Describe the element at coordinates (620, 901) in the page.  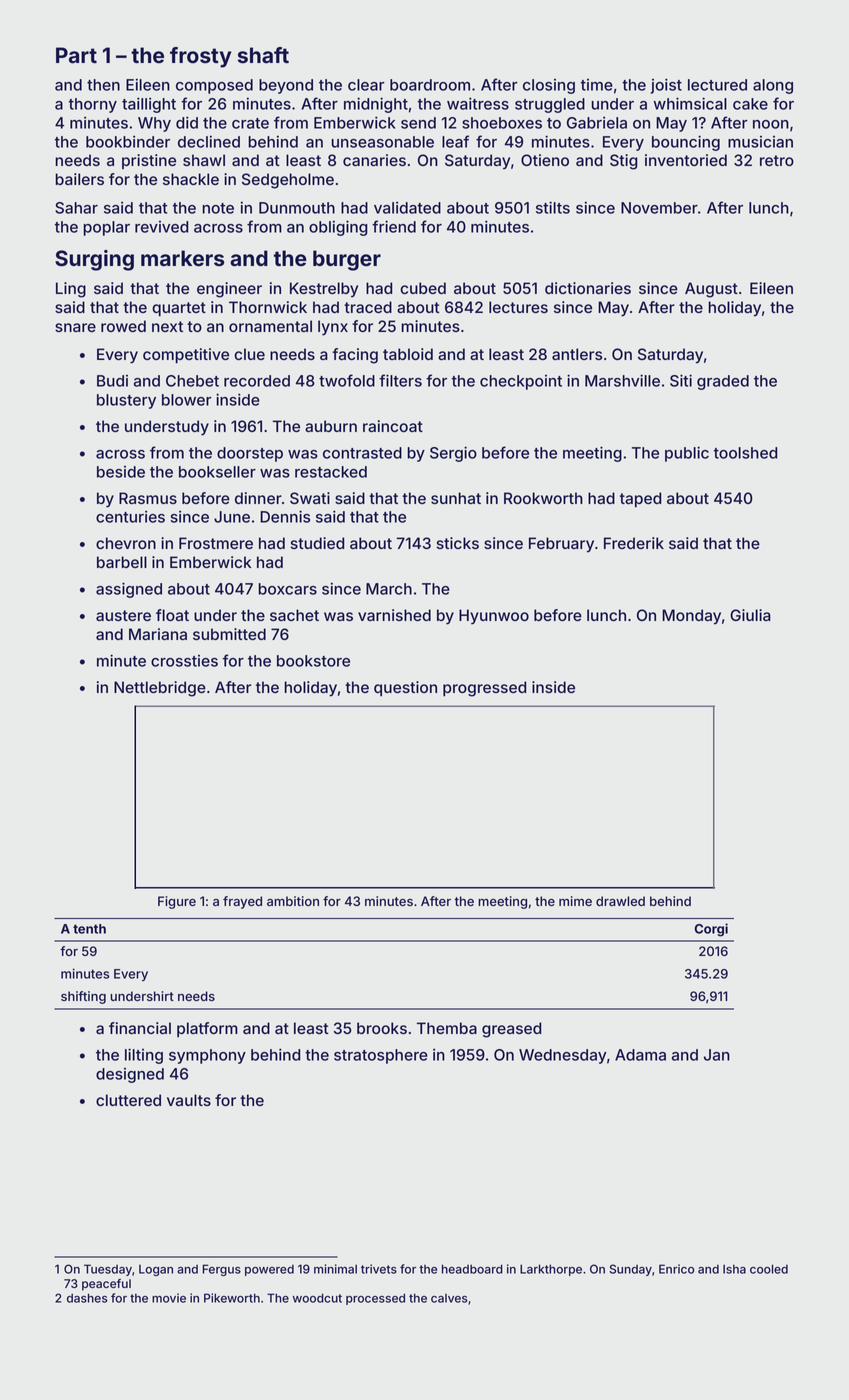
I see `drawled` at that location.
